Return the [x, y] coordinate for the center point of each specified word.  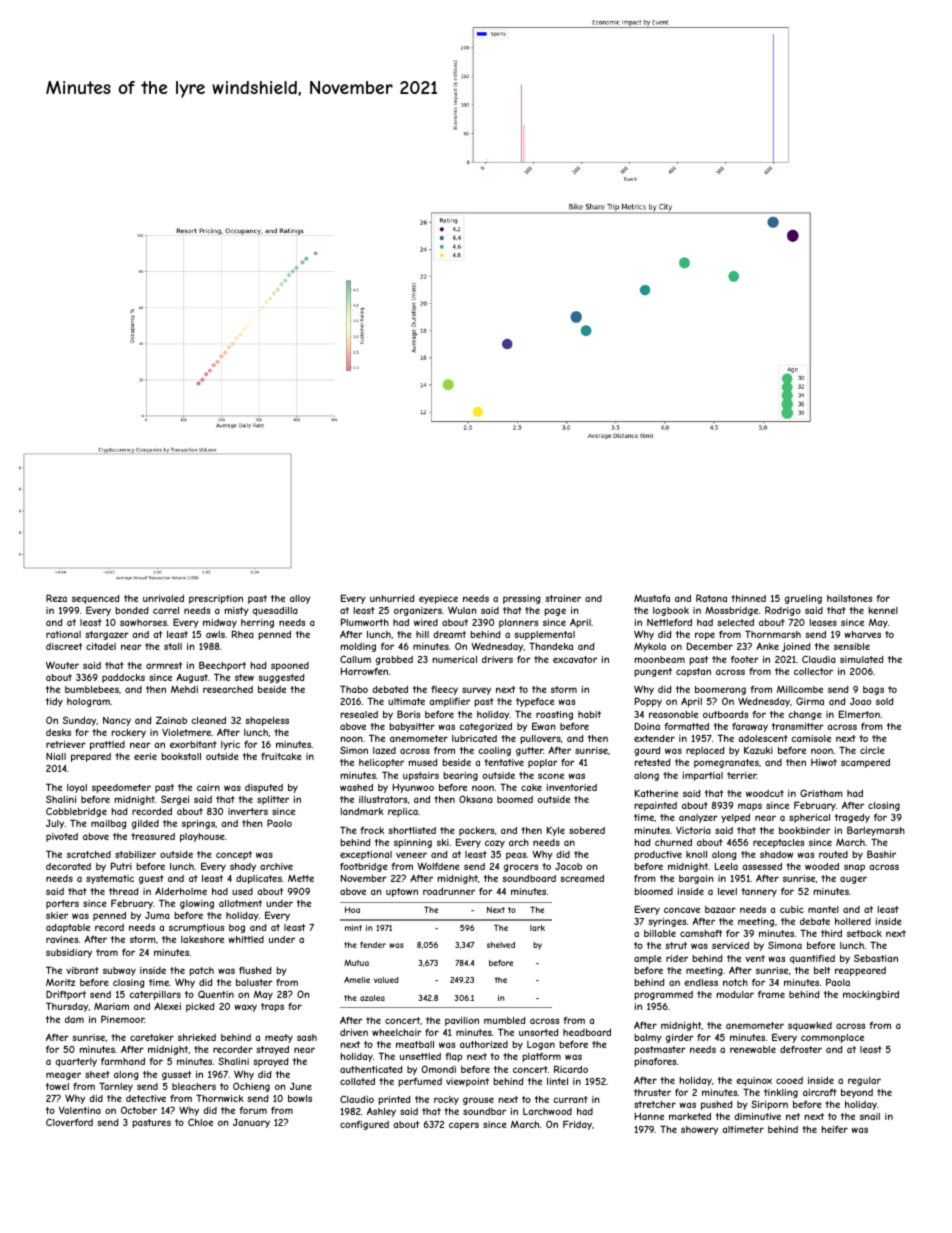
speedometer [121, 788]
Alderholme [181, 891]
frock [372, 830]
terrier [742, 775]
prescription [216, 599]
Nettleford [669, 622]
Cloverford [69, 1122]
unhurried [392, 598]
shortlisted [412, 830]
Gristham [821, 793]
